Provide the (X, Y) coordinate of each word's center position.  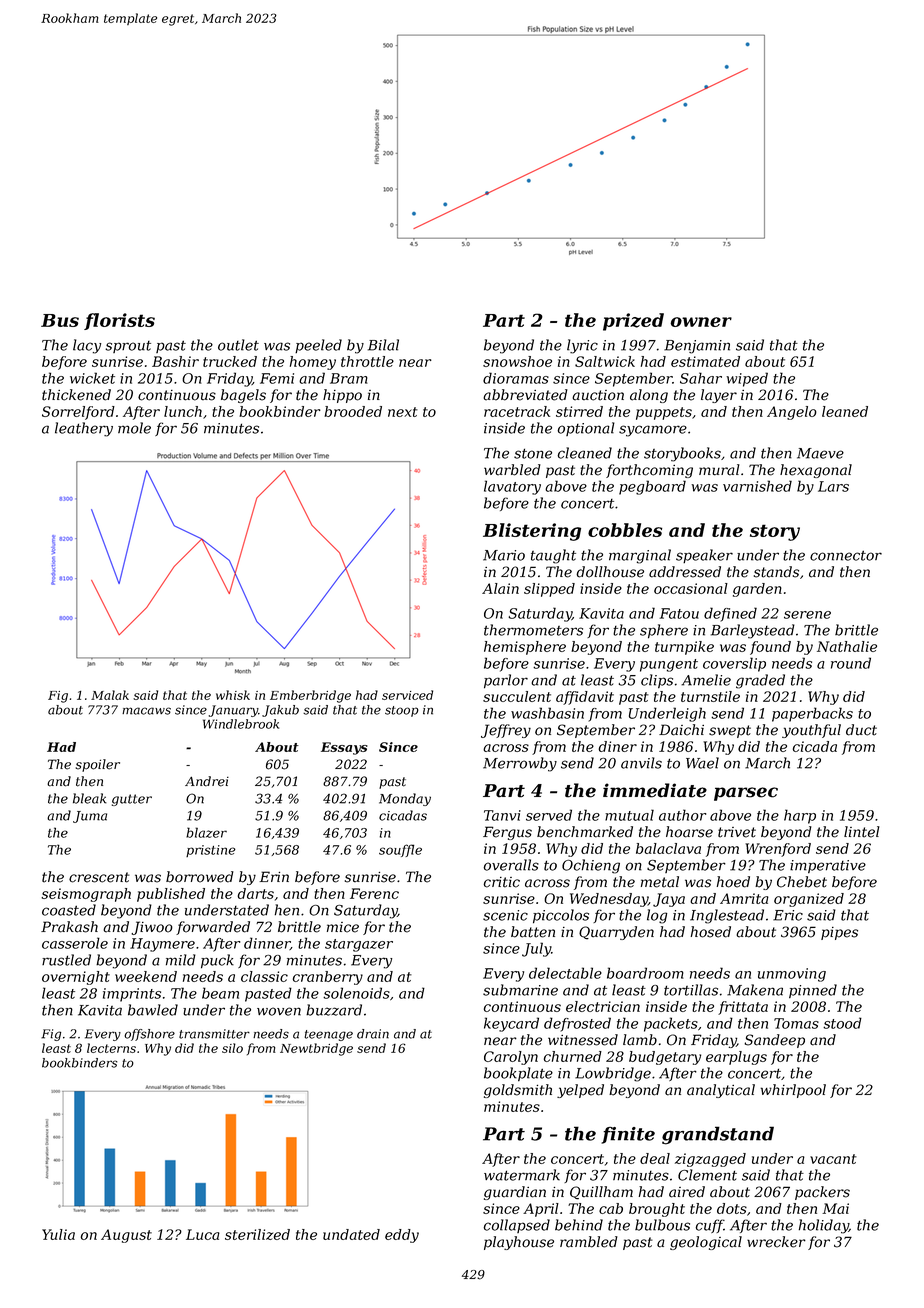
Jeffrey (506, 731)
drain (373, 1034)
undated (351, 1234)
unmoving (792, 975)
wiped (747, 379)
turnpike (684, 648)
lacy (87, 346)
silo (232, 1048)
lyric (582, 346)
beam (220, 993)
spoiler (98, 765)
